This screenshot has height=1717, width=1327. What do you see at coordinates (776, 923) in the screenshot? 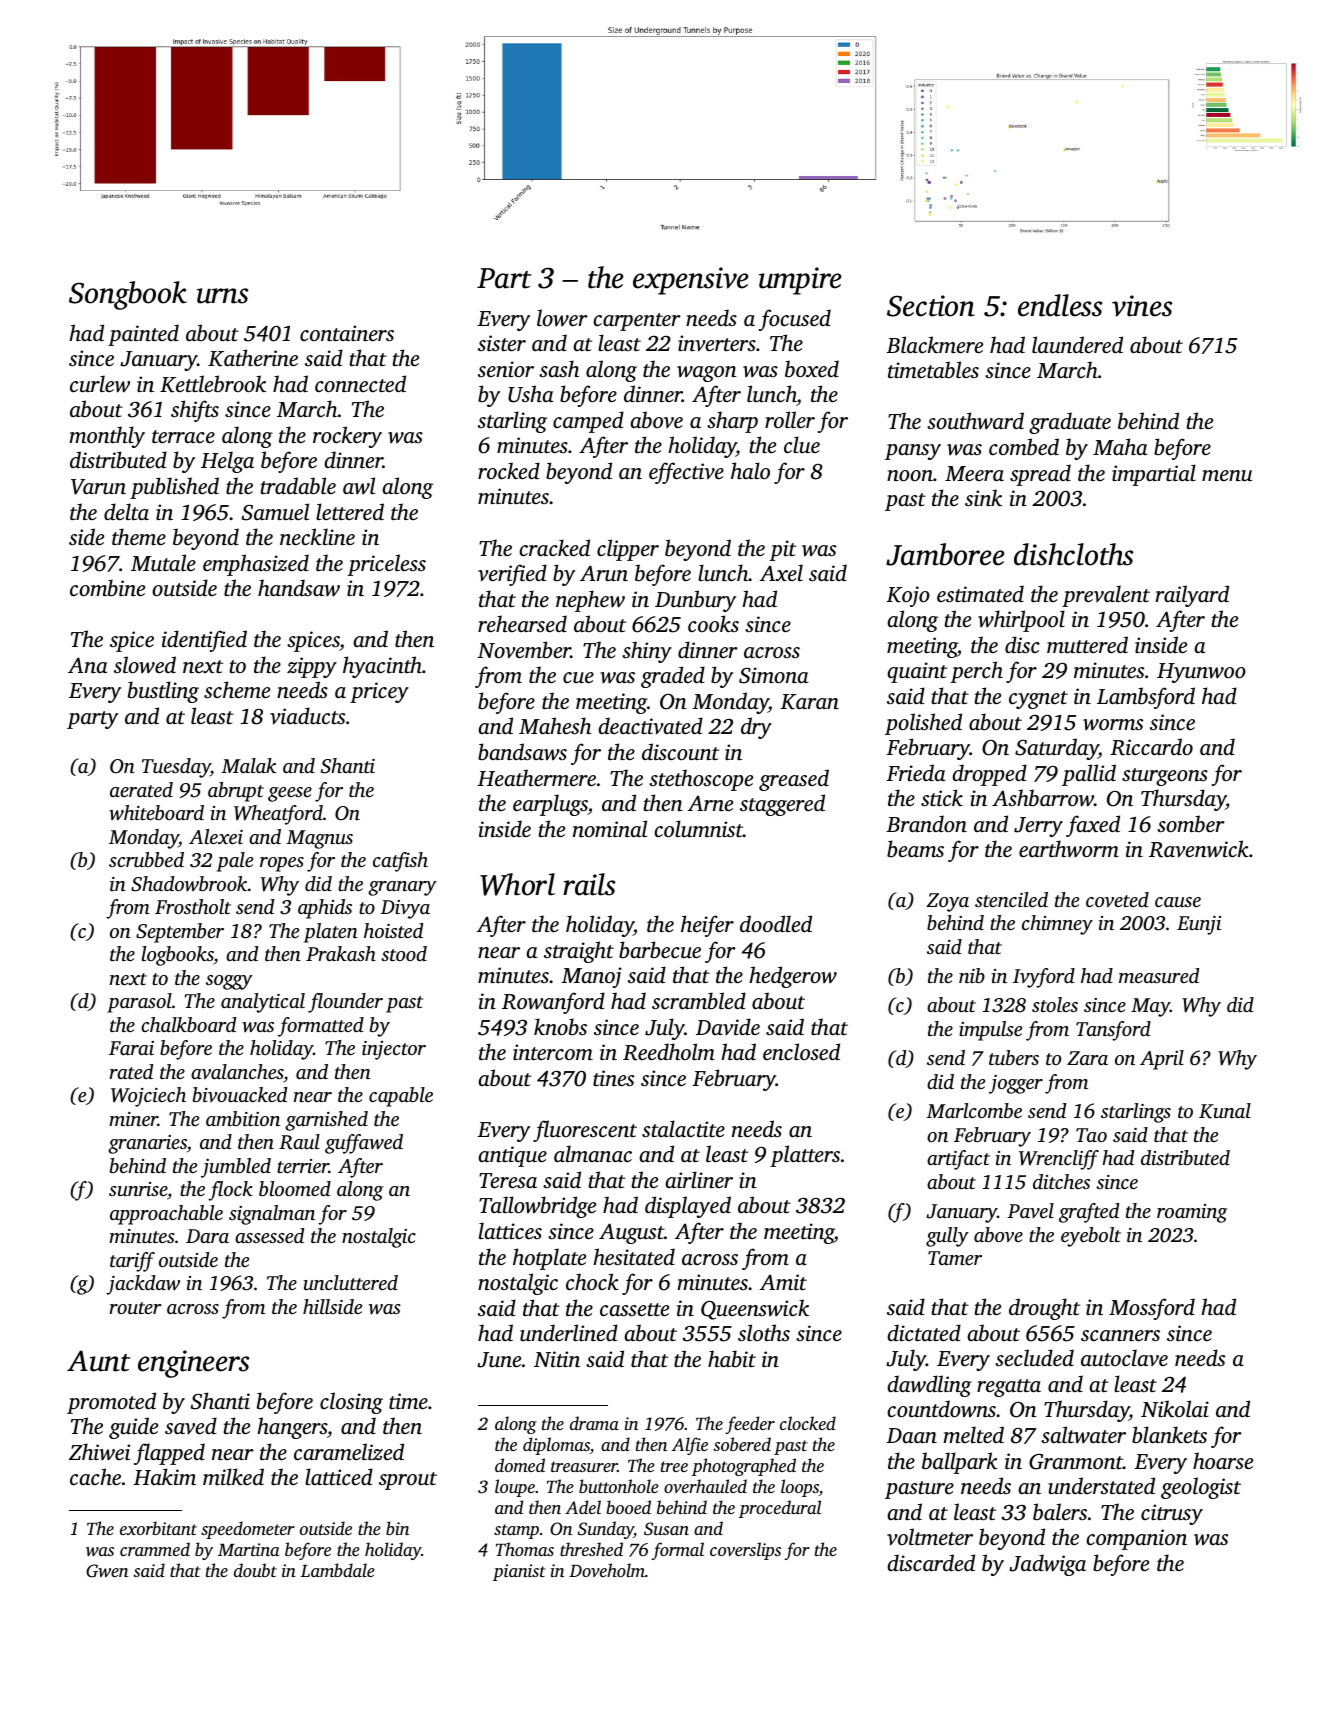
I see `doodled` at bounding box center [776, 923].
